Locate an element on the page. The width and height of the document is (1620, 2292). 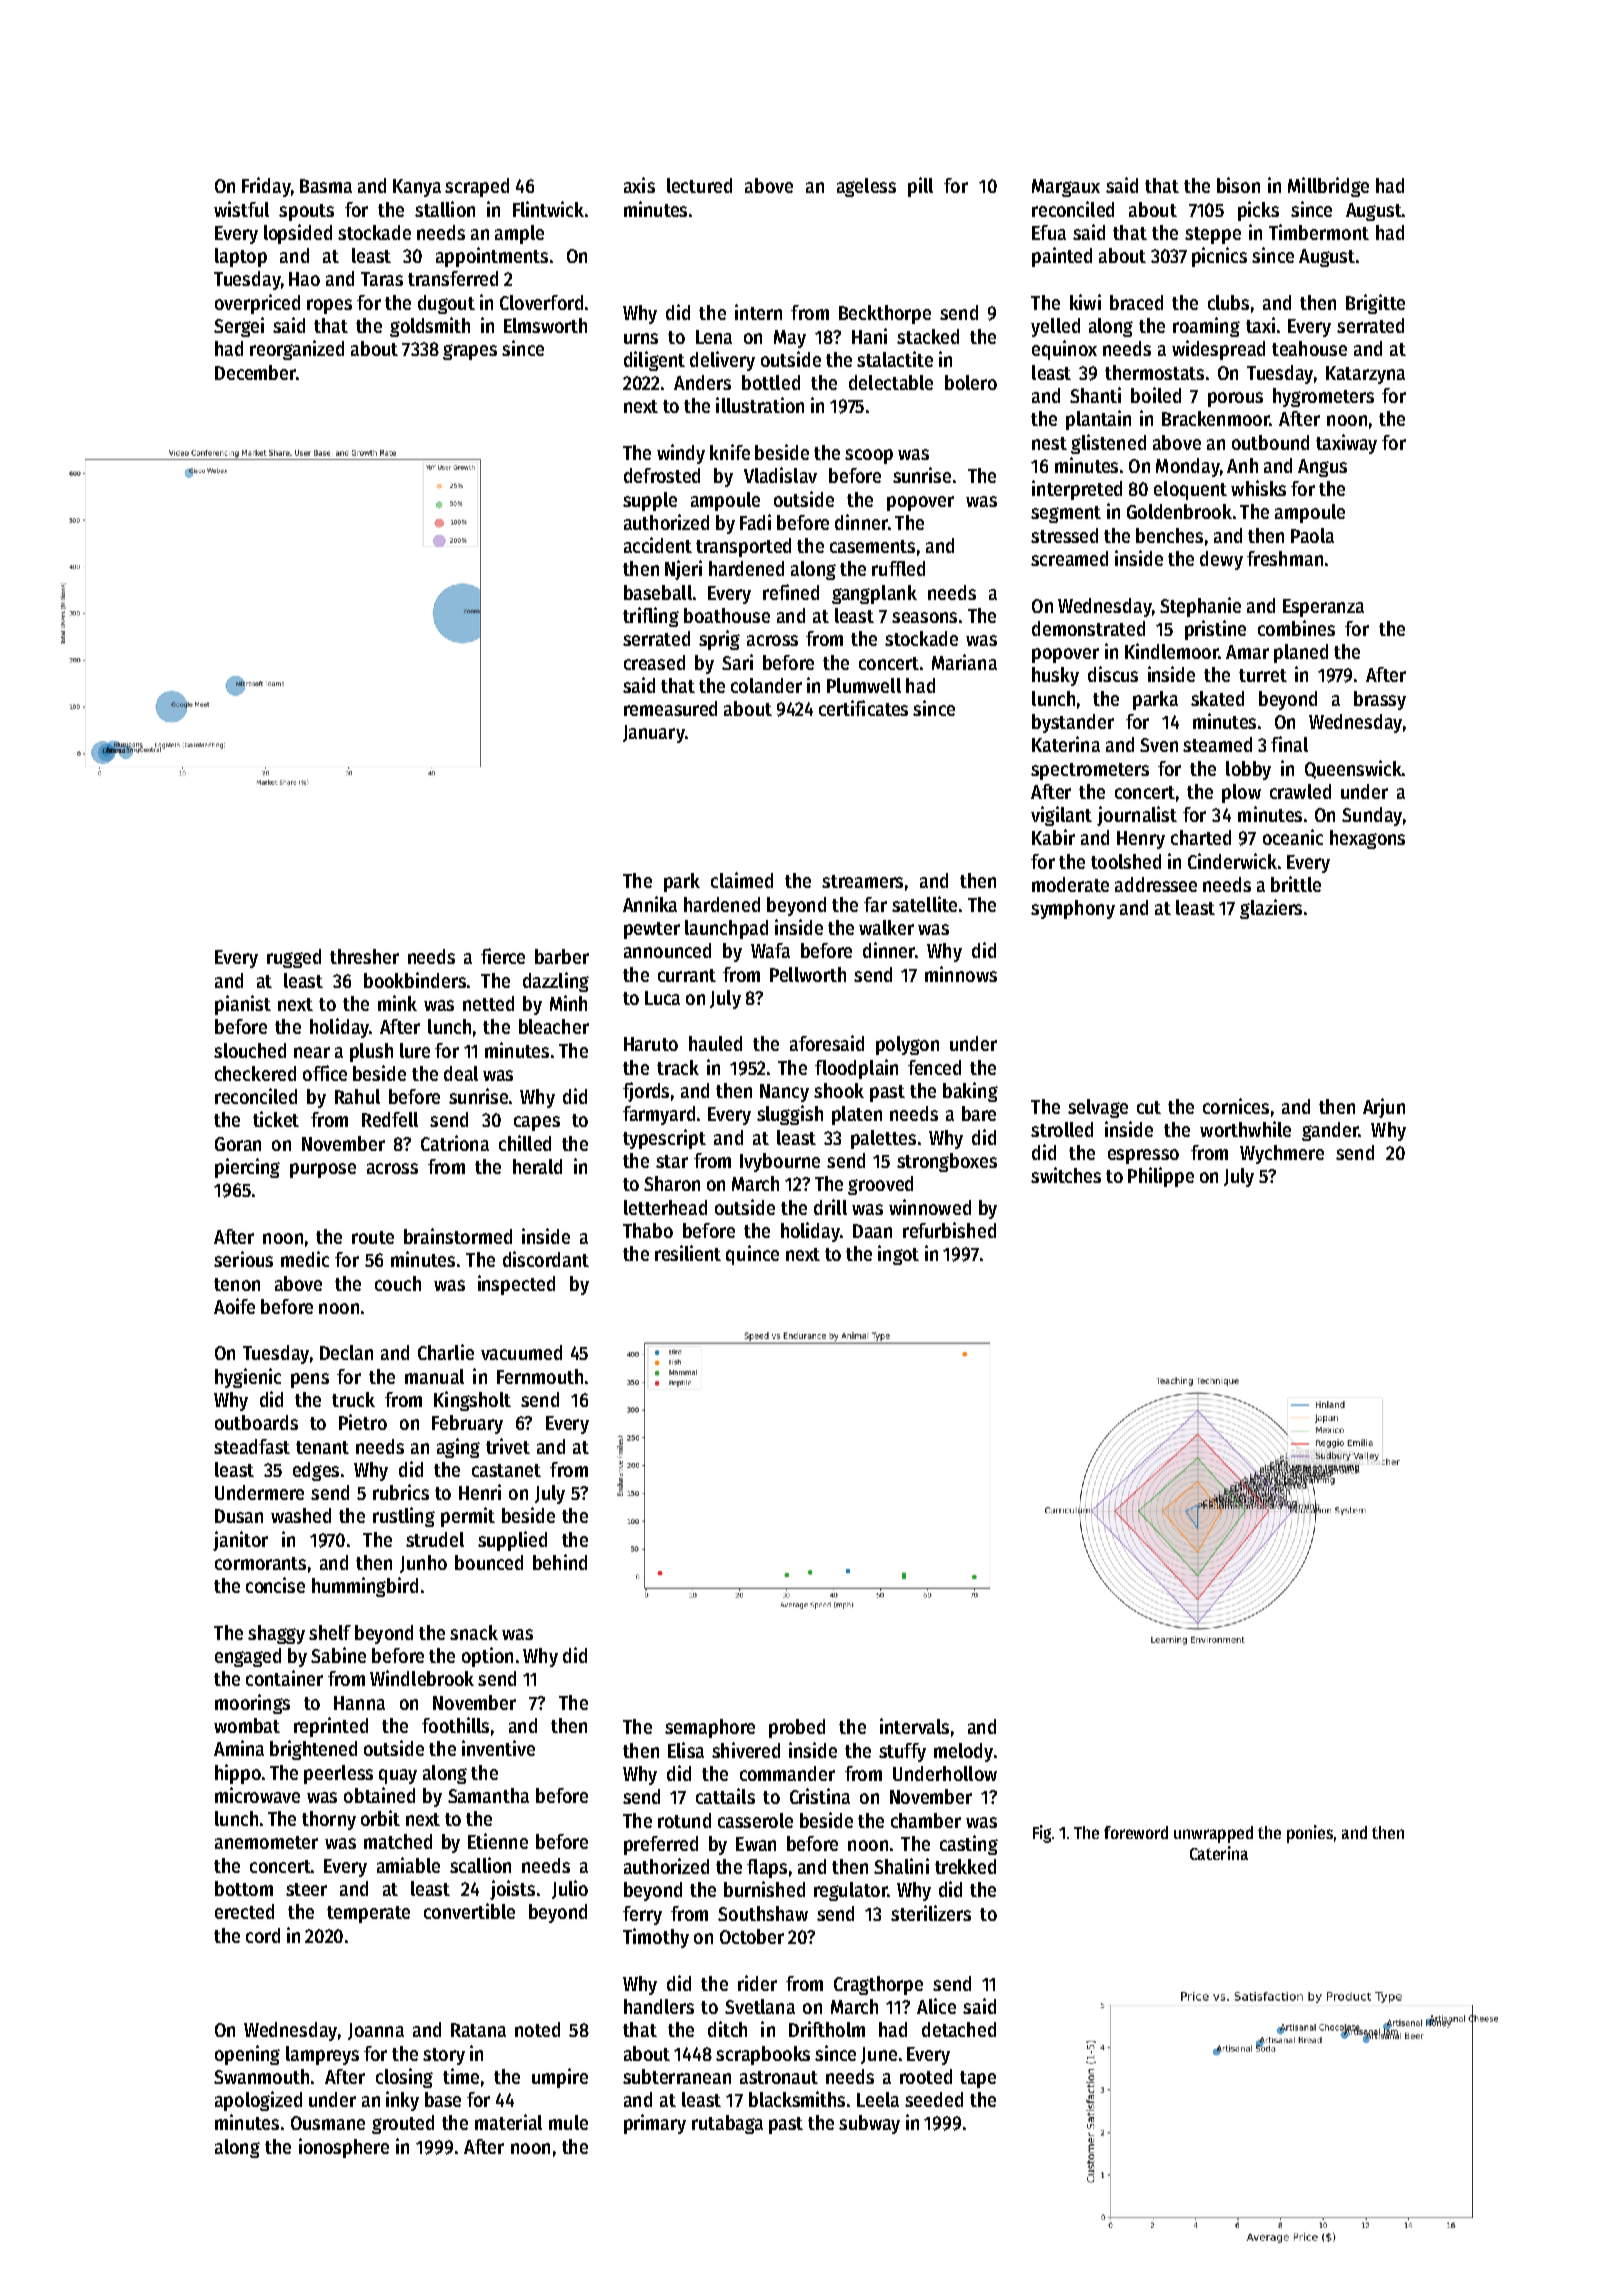
scraped is located at coordinates (477, 187).
